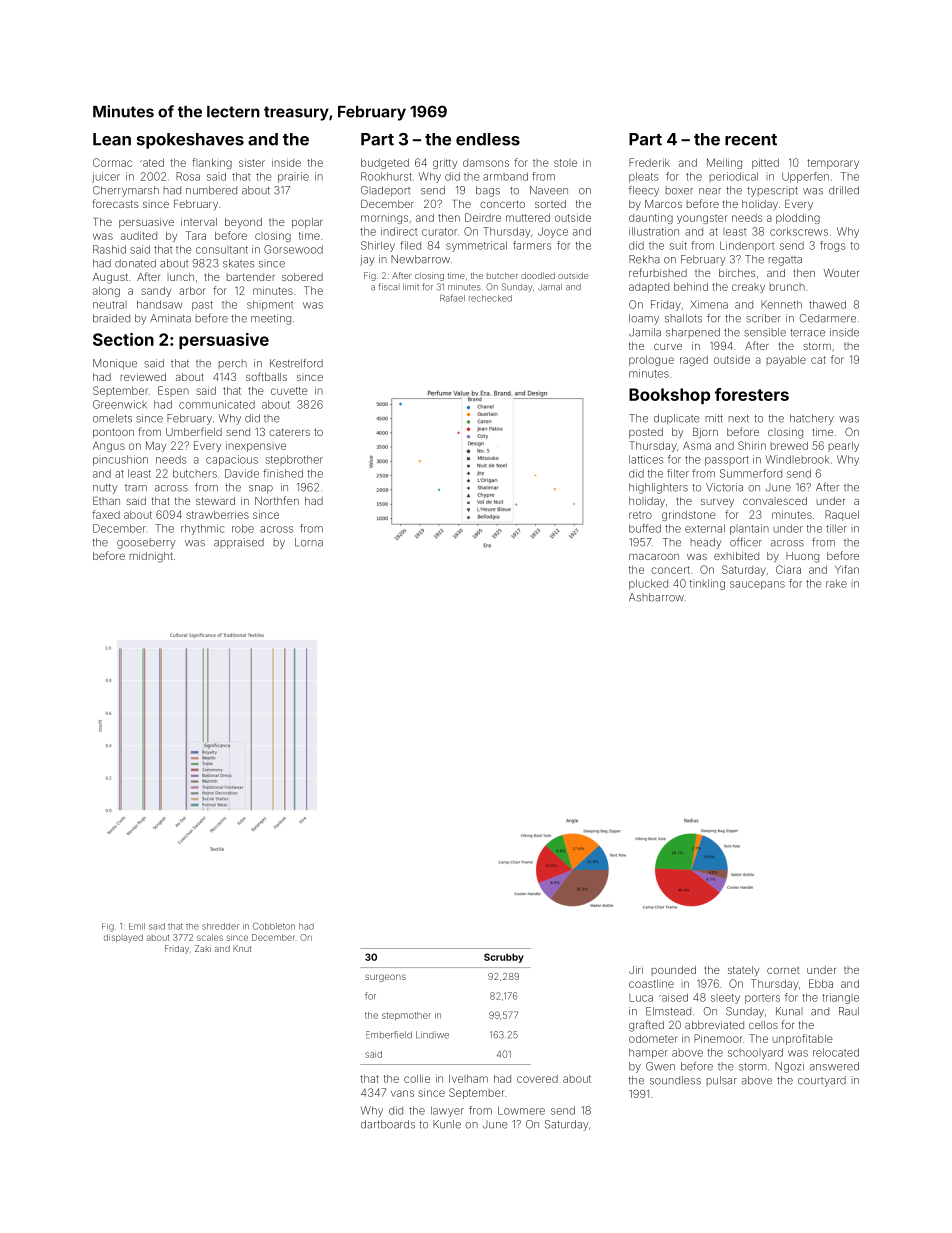 The image size is (952, 1233). What do you see at coordinates (309, 542) in the screenshot?
I see `Lorna` at bounding box center [309, 542].
